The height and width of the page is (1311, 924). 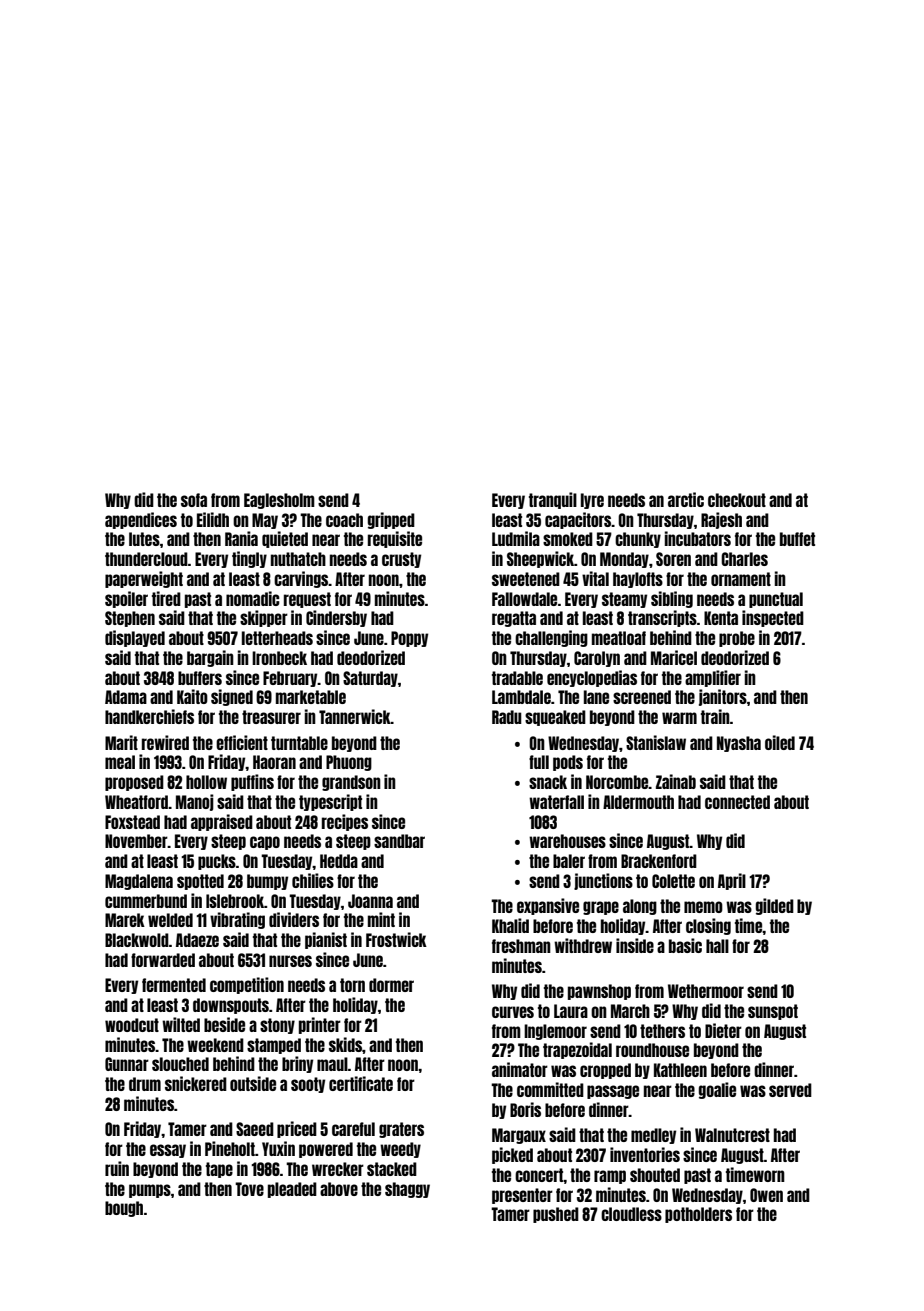 I want to click on warehouses, so click(x=567, y=841).
